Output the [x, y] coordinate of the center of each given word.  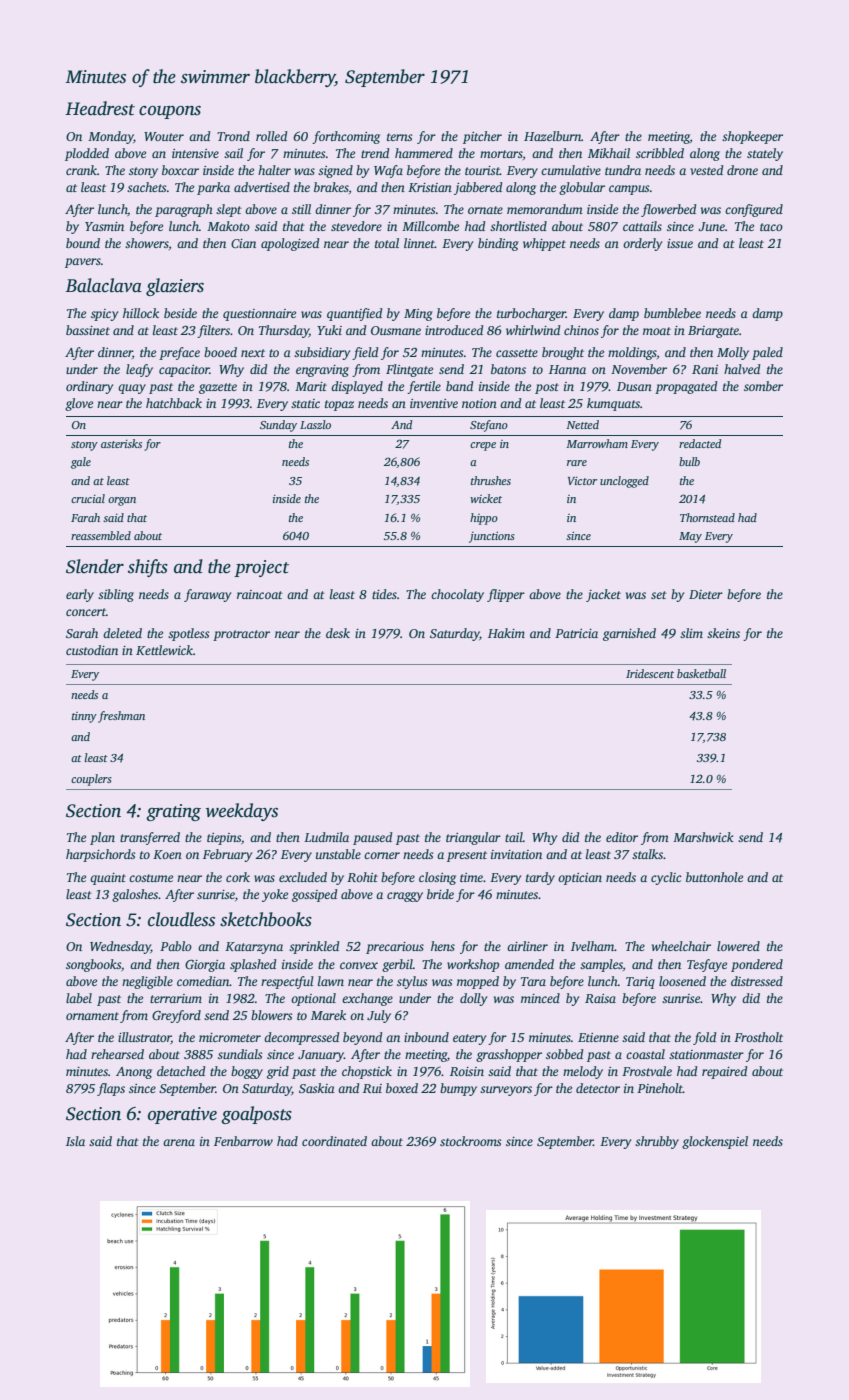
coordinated [334, 1141]
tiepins [224, 839]
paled [767, 353]
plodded [87, 154]
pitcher [482, 137]
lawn [331, 981]
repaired [725, 1072]
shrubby [657, 1142]
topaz [339, 405]
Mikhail [609, 153]
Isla [75, 1141]
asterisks [121, 443]
